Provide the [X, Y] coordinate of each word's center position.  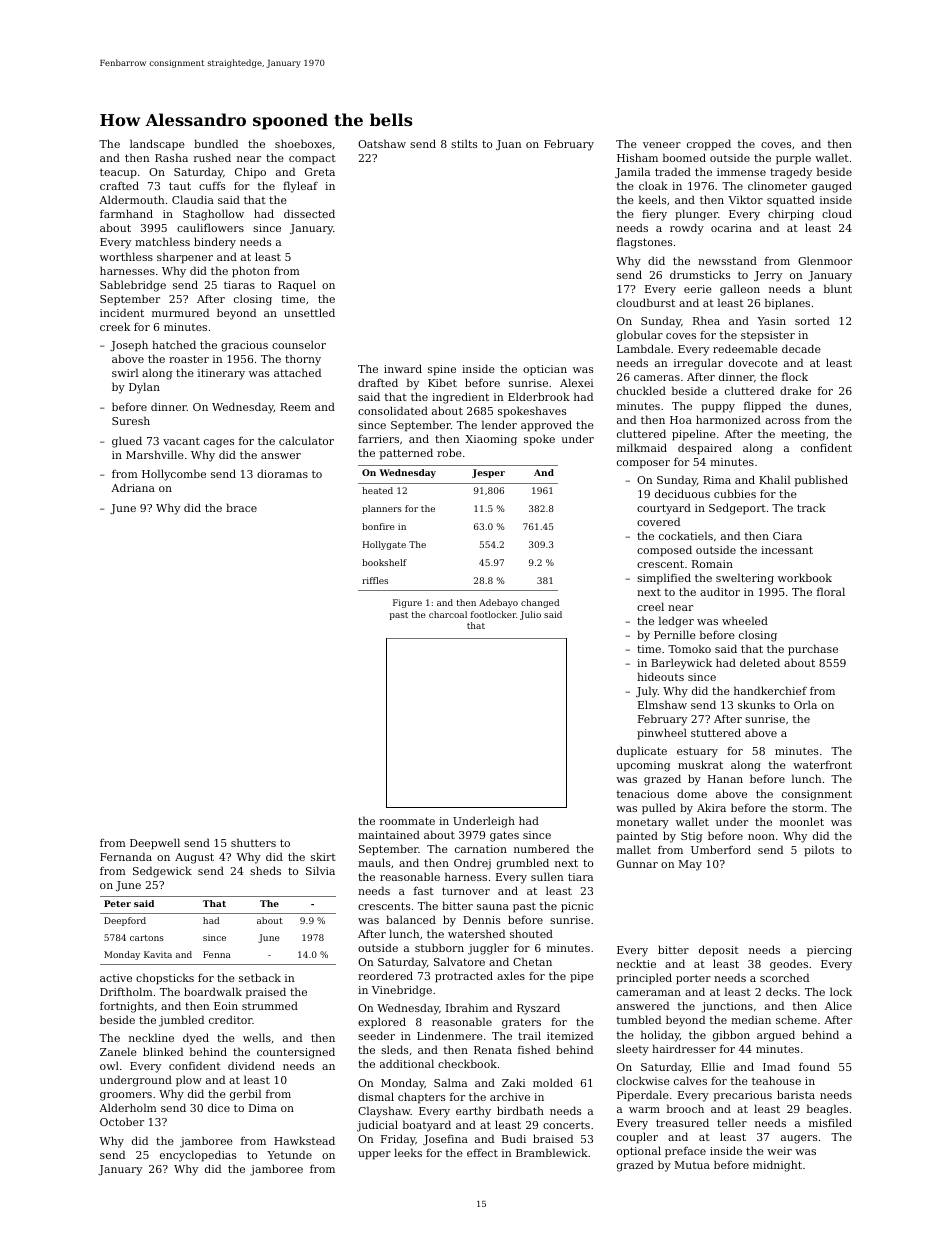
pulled [659, 809]
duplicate [642, 752]
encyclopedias [198, 1156]
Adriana [133, 487]
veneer [662, 145]
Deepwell [155, 844]
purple [793, 159]
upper [374, 1155]
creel [650, 606]
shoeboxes [303, 143]
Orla [805, 704]
